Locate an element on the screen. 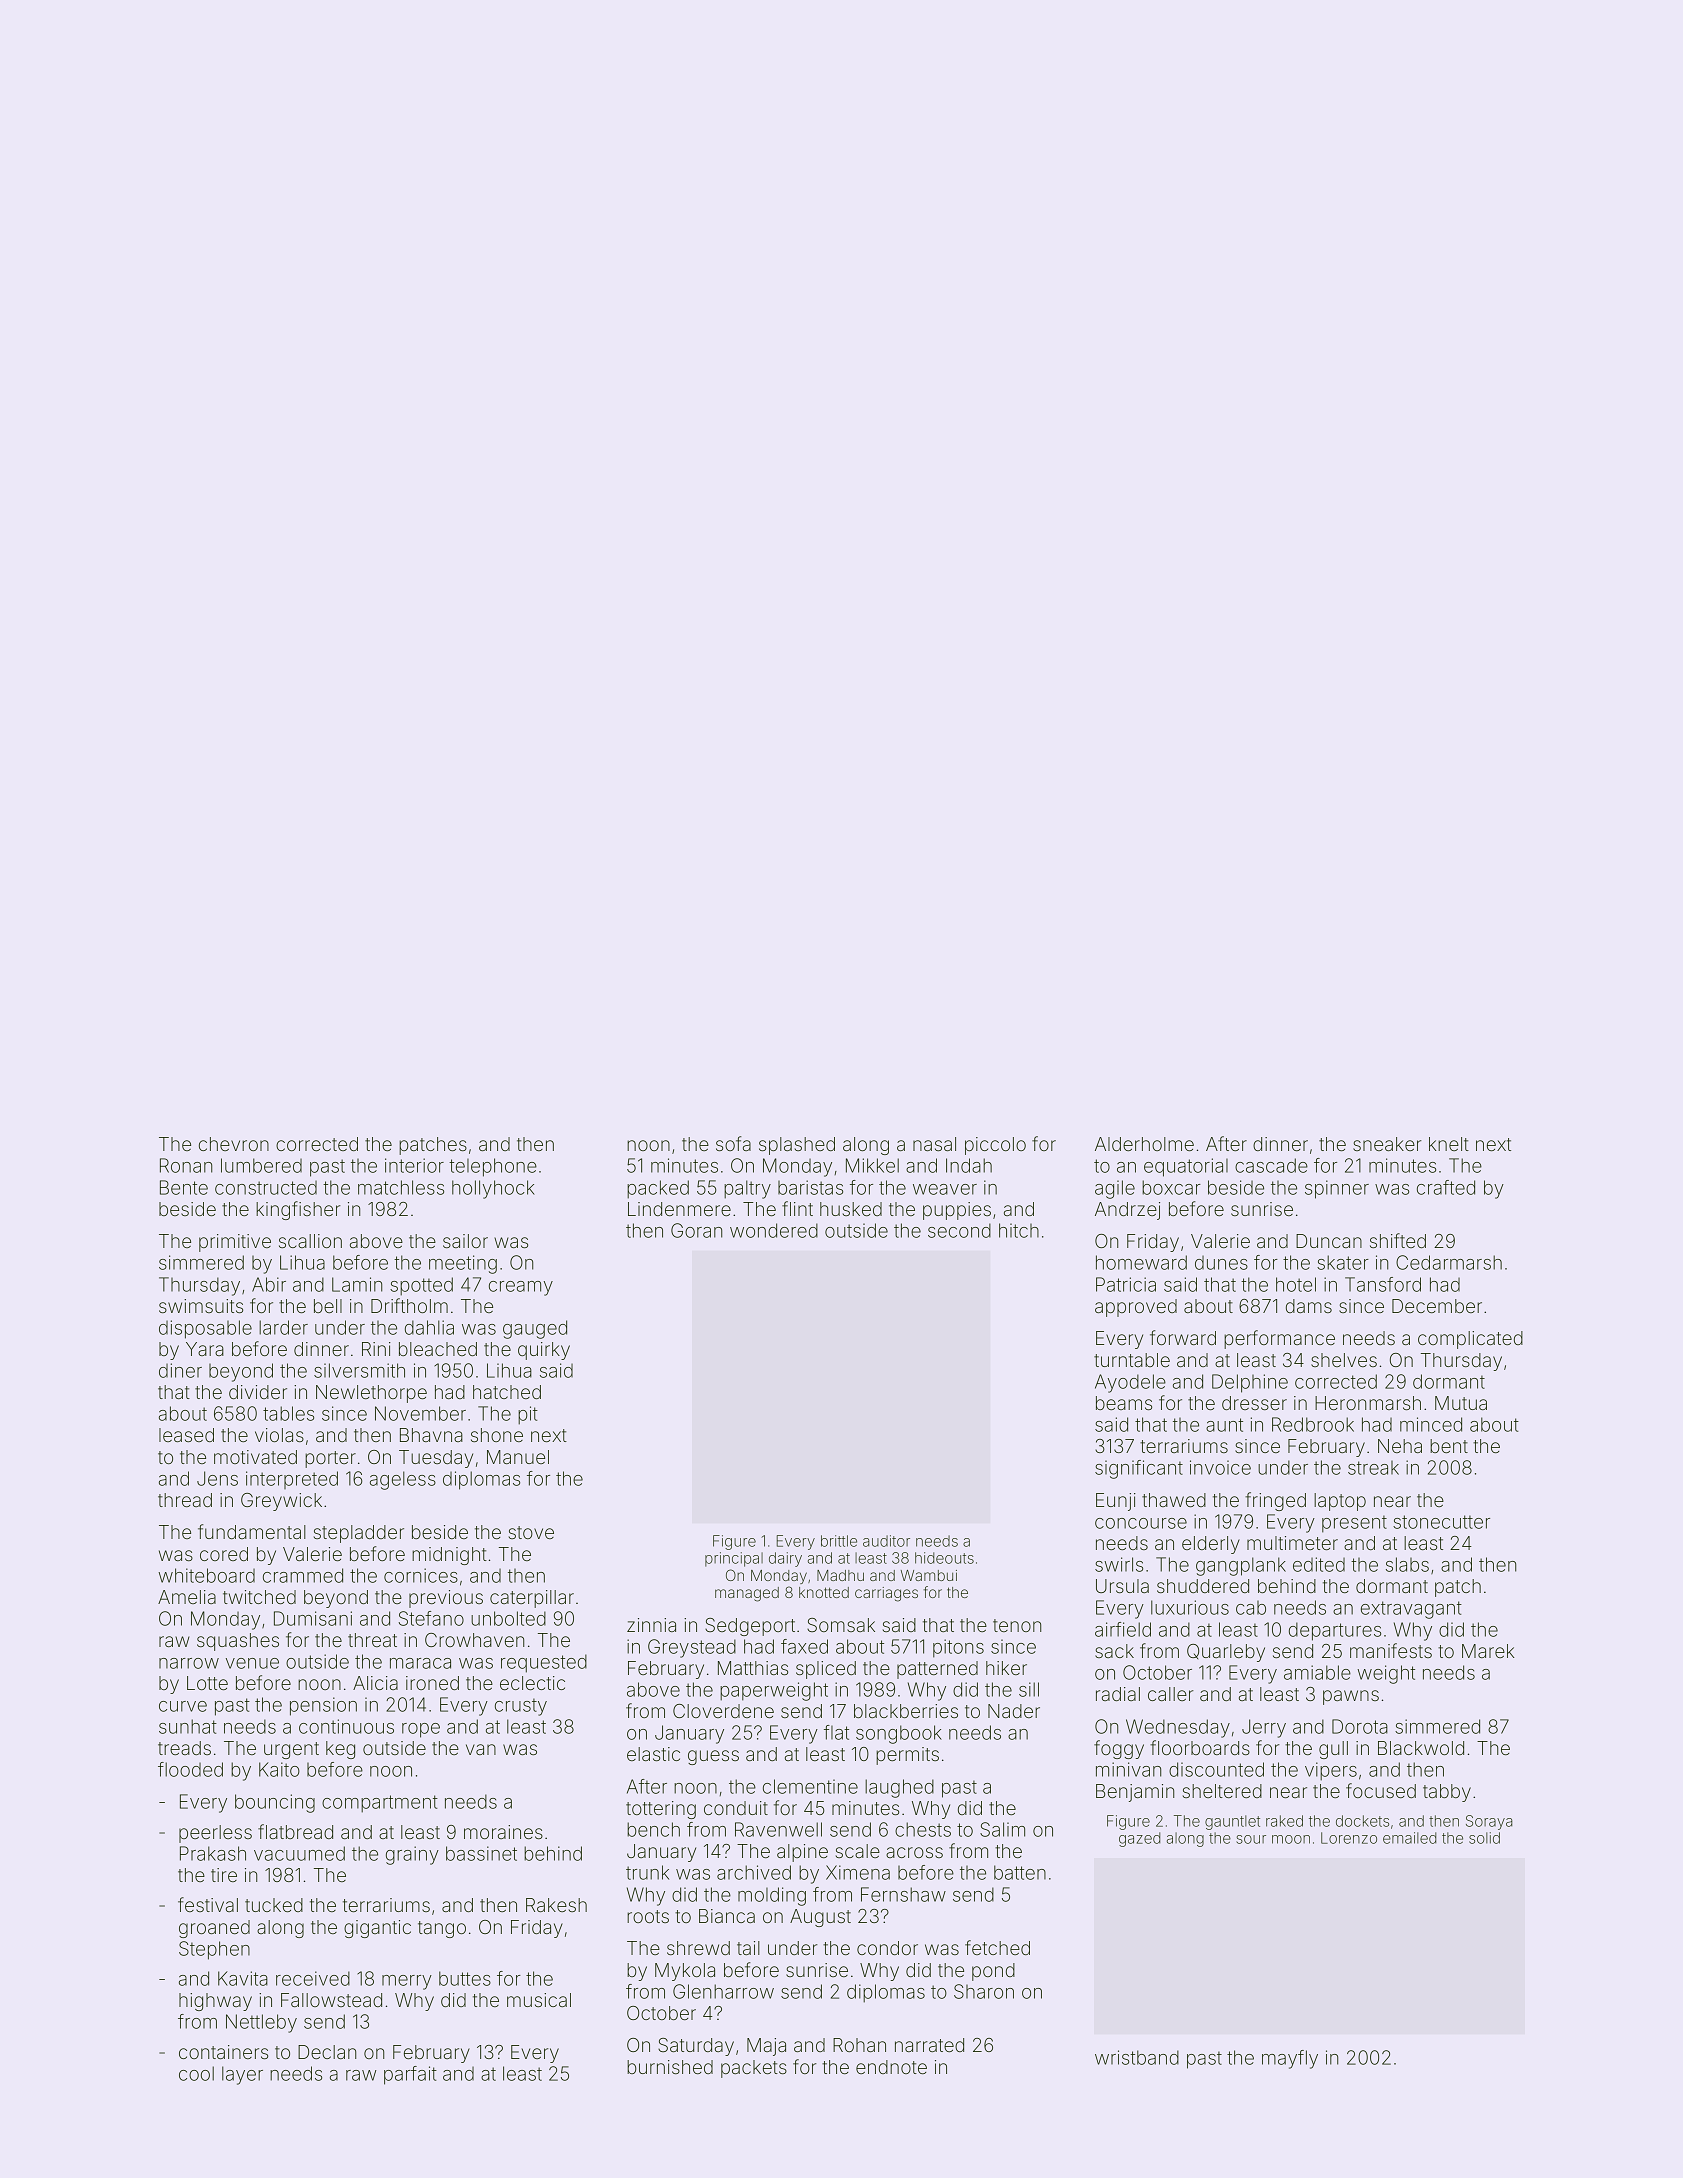 The width and height of the screenshot is (1683, 2178). dahlia is located at coordinates (429, 1327).
